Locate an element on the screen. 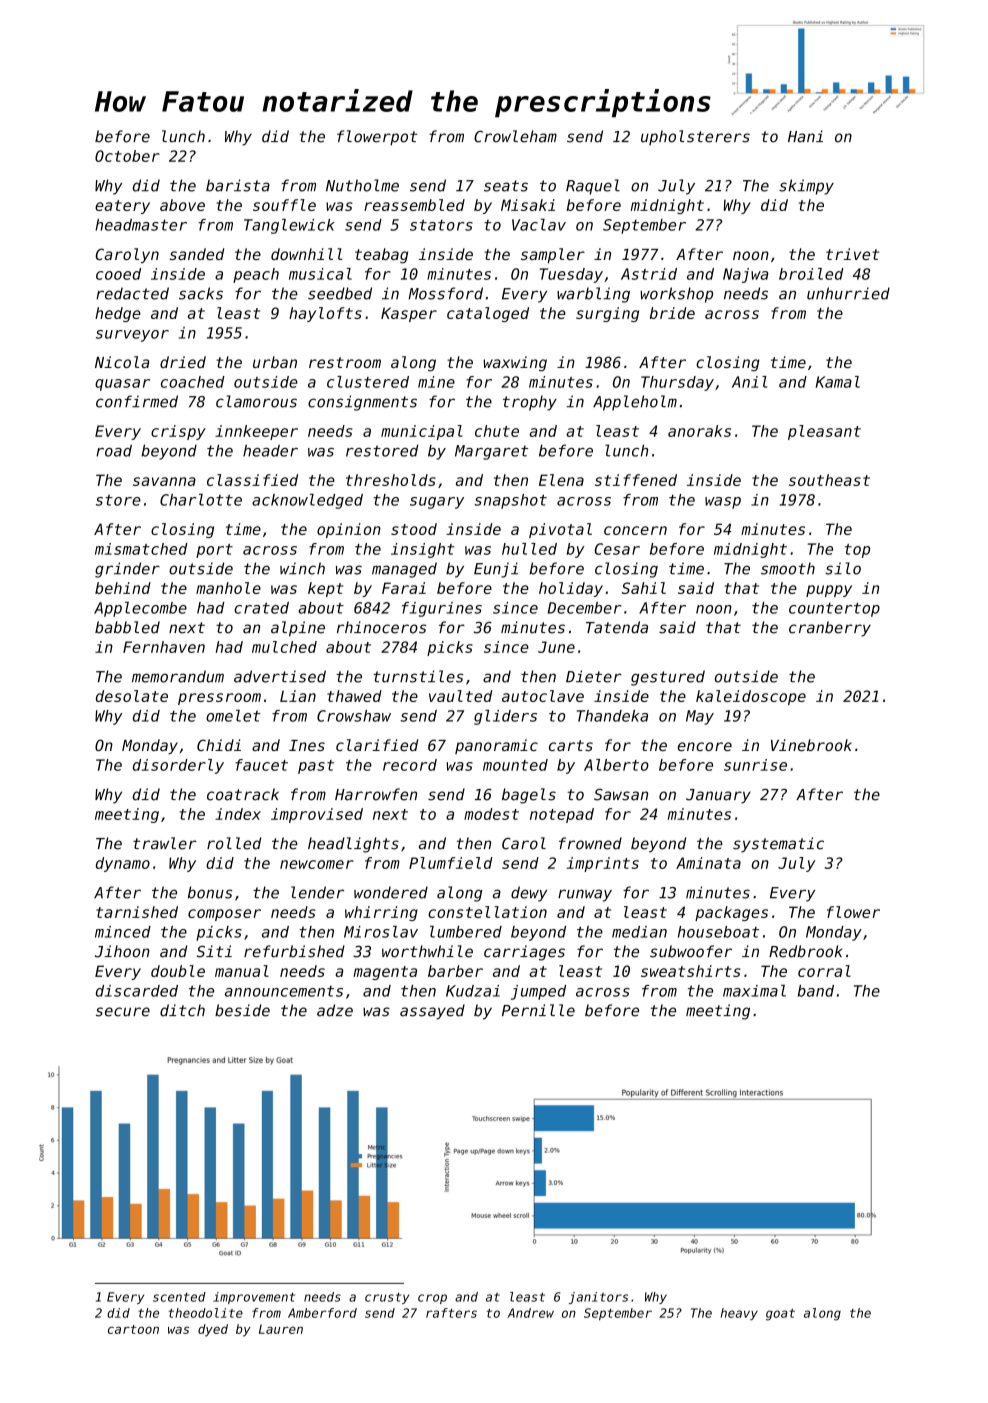 This screenshot has height=1403, width=988. Crowleham is located at coordinates (515, 136).
